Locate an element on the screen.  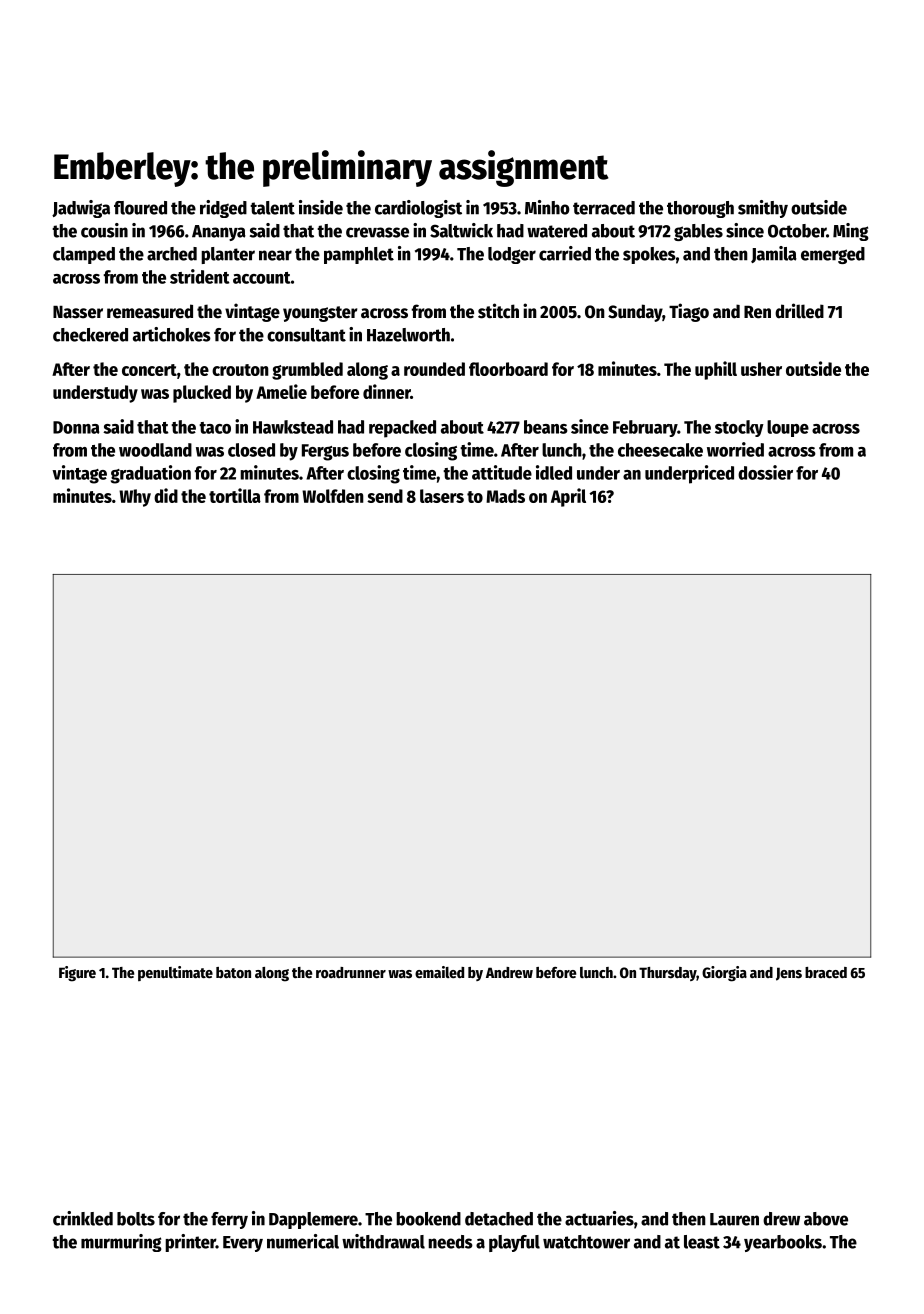
Ming is located at coordinates (851, 232).
